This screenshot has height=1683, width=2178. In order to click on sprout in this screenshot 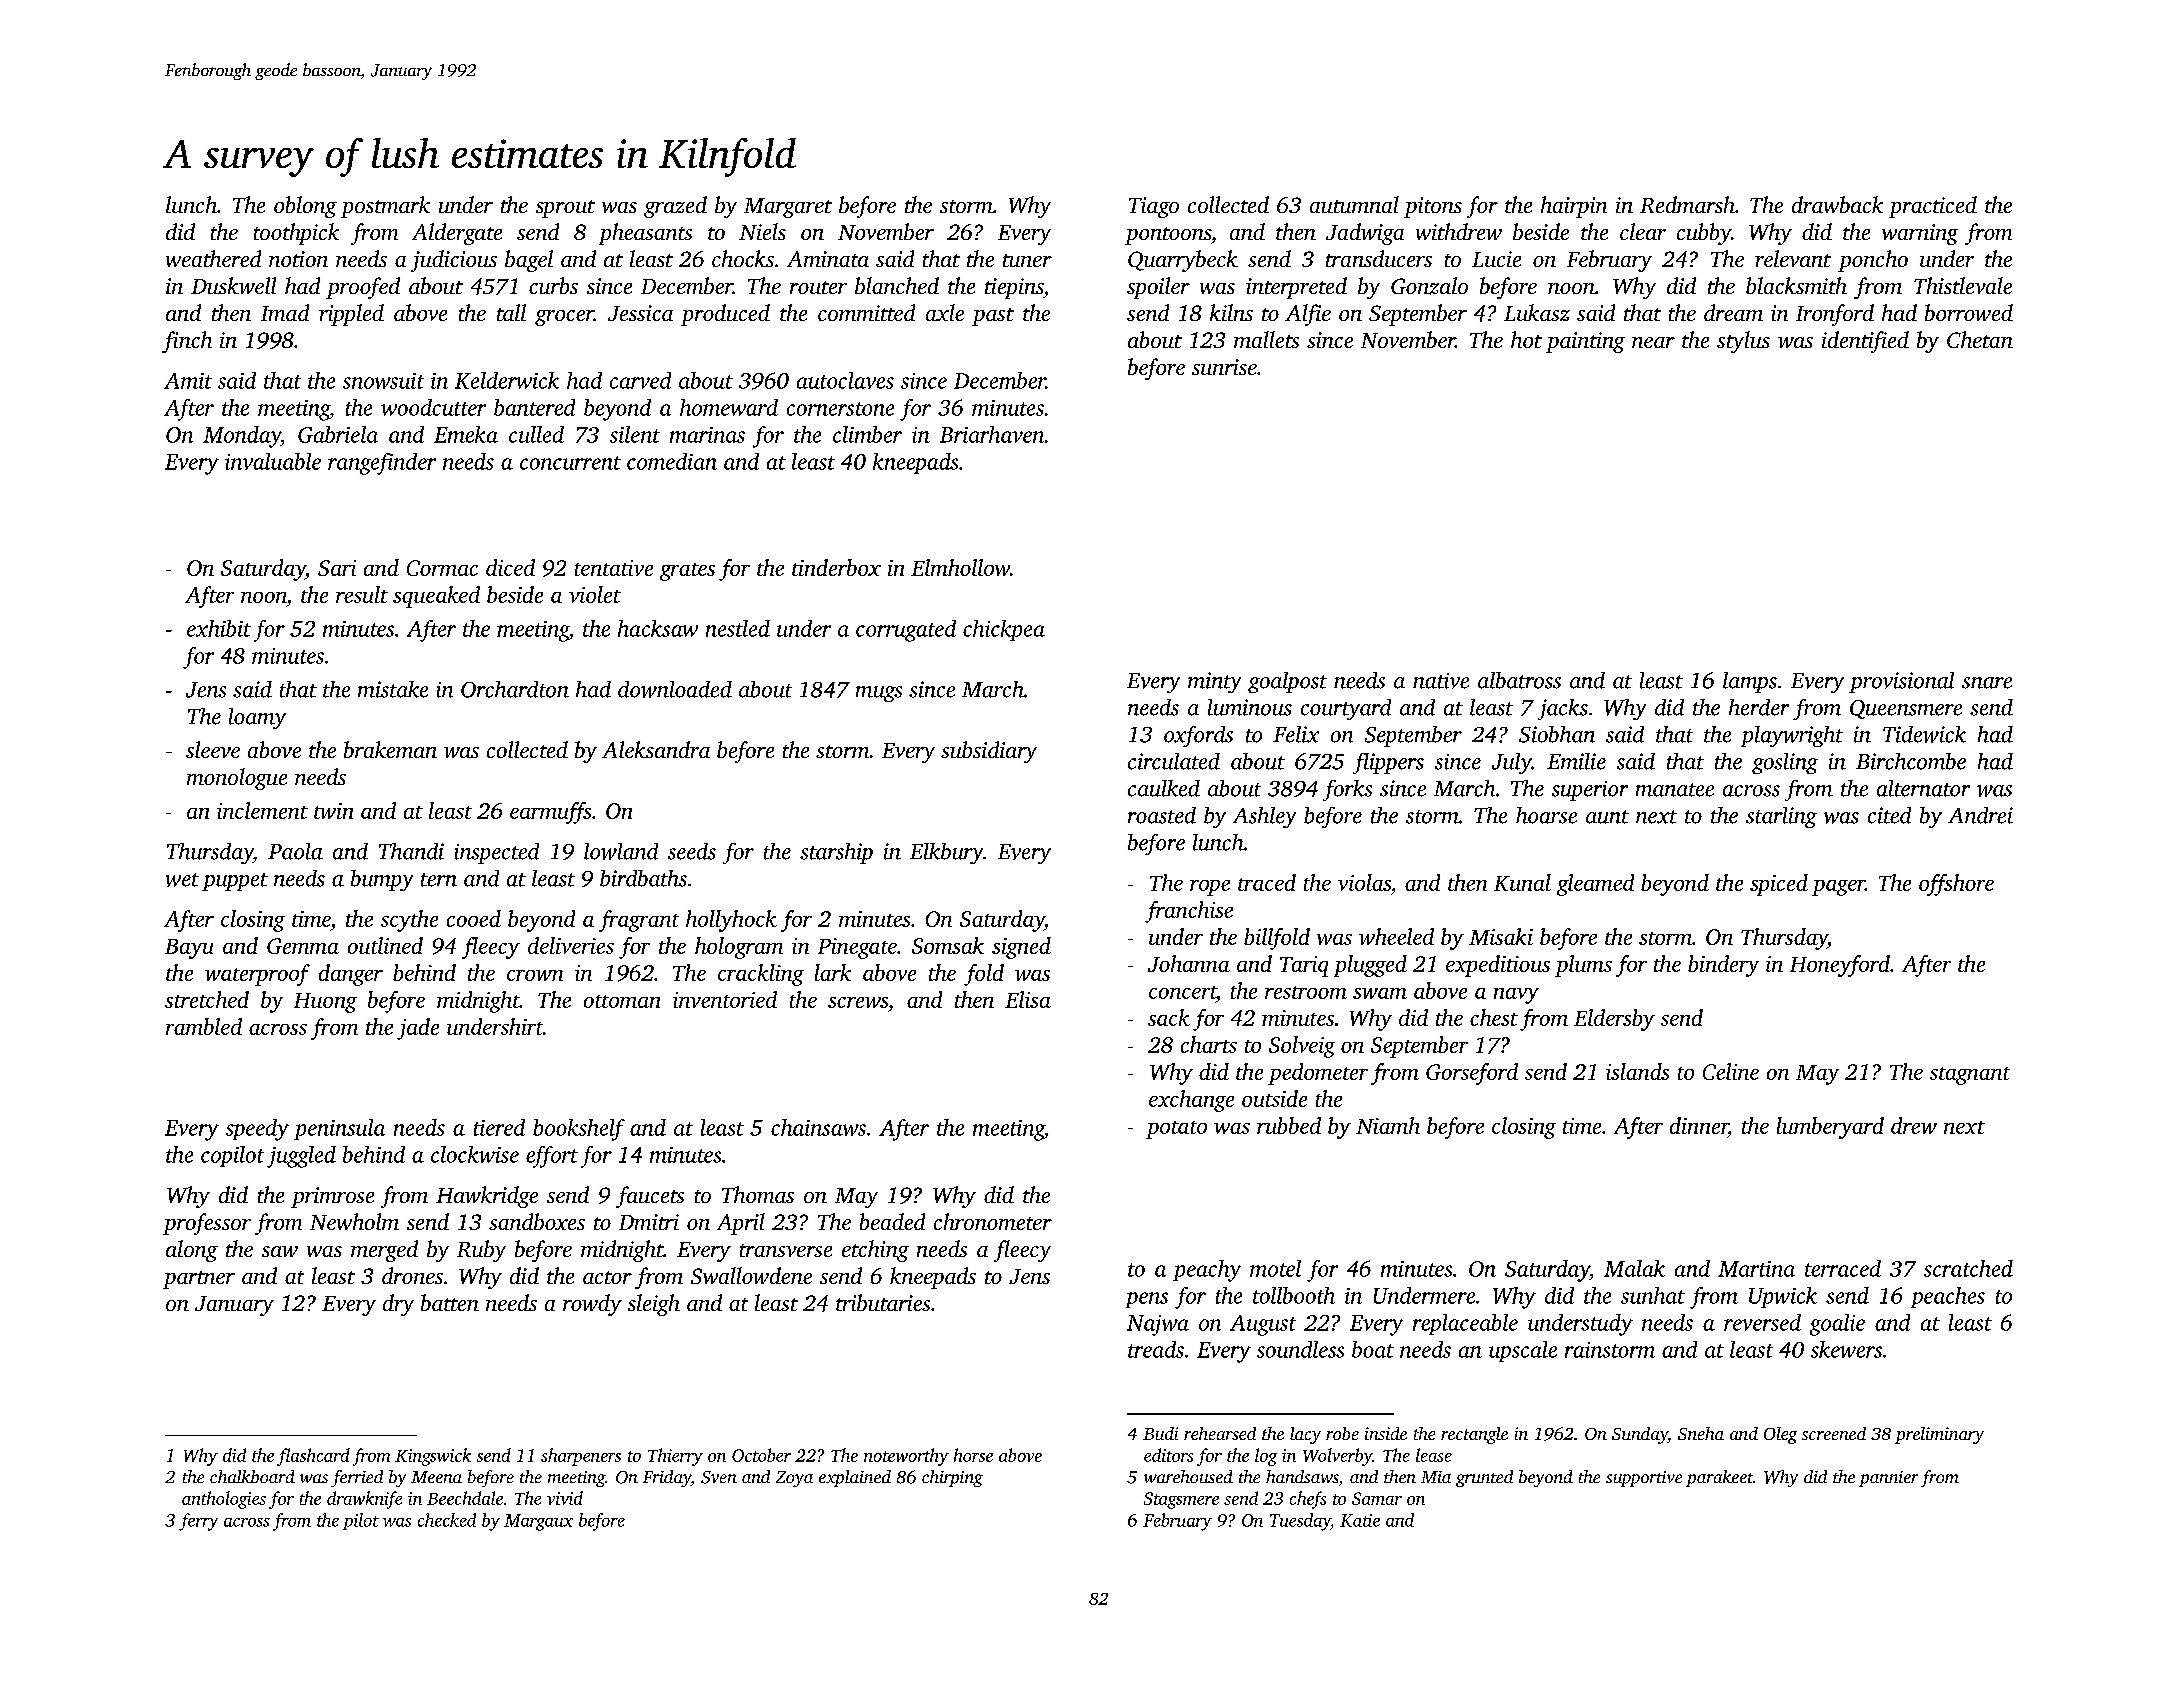, I will do `click(565, 209)`.
